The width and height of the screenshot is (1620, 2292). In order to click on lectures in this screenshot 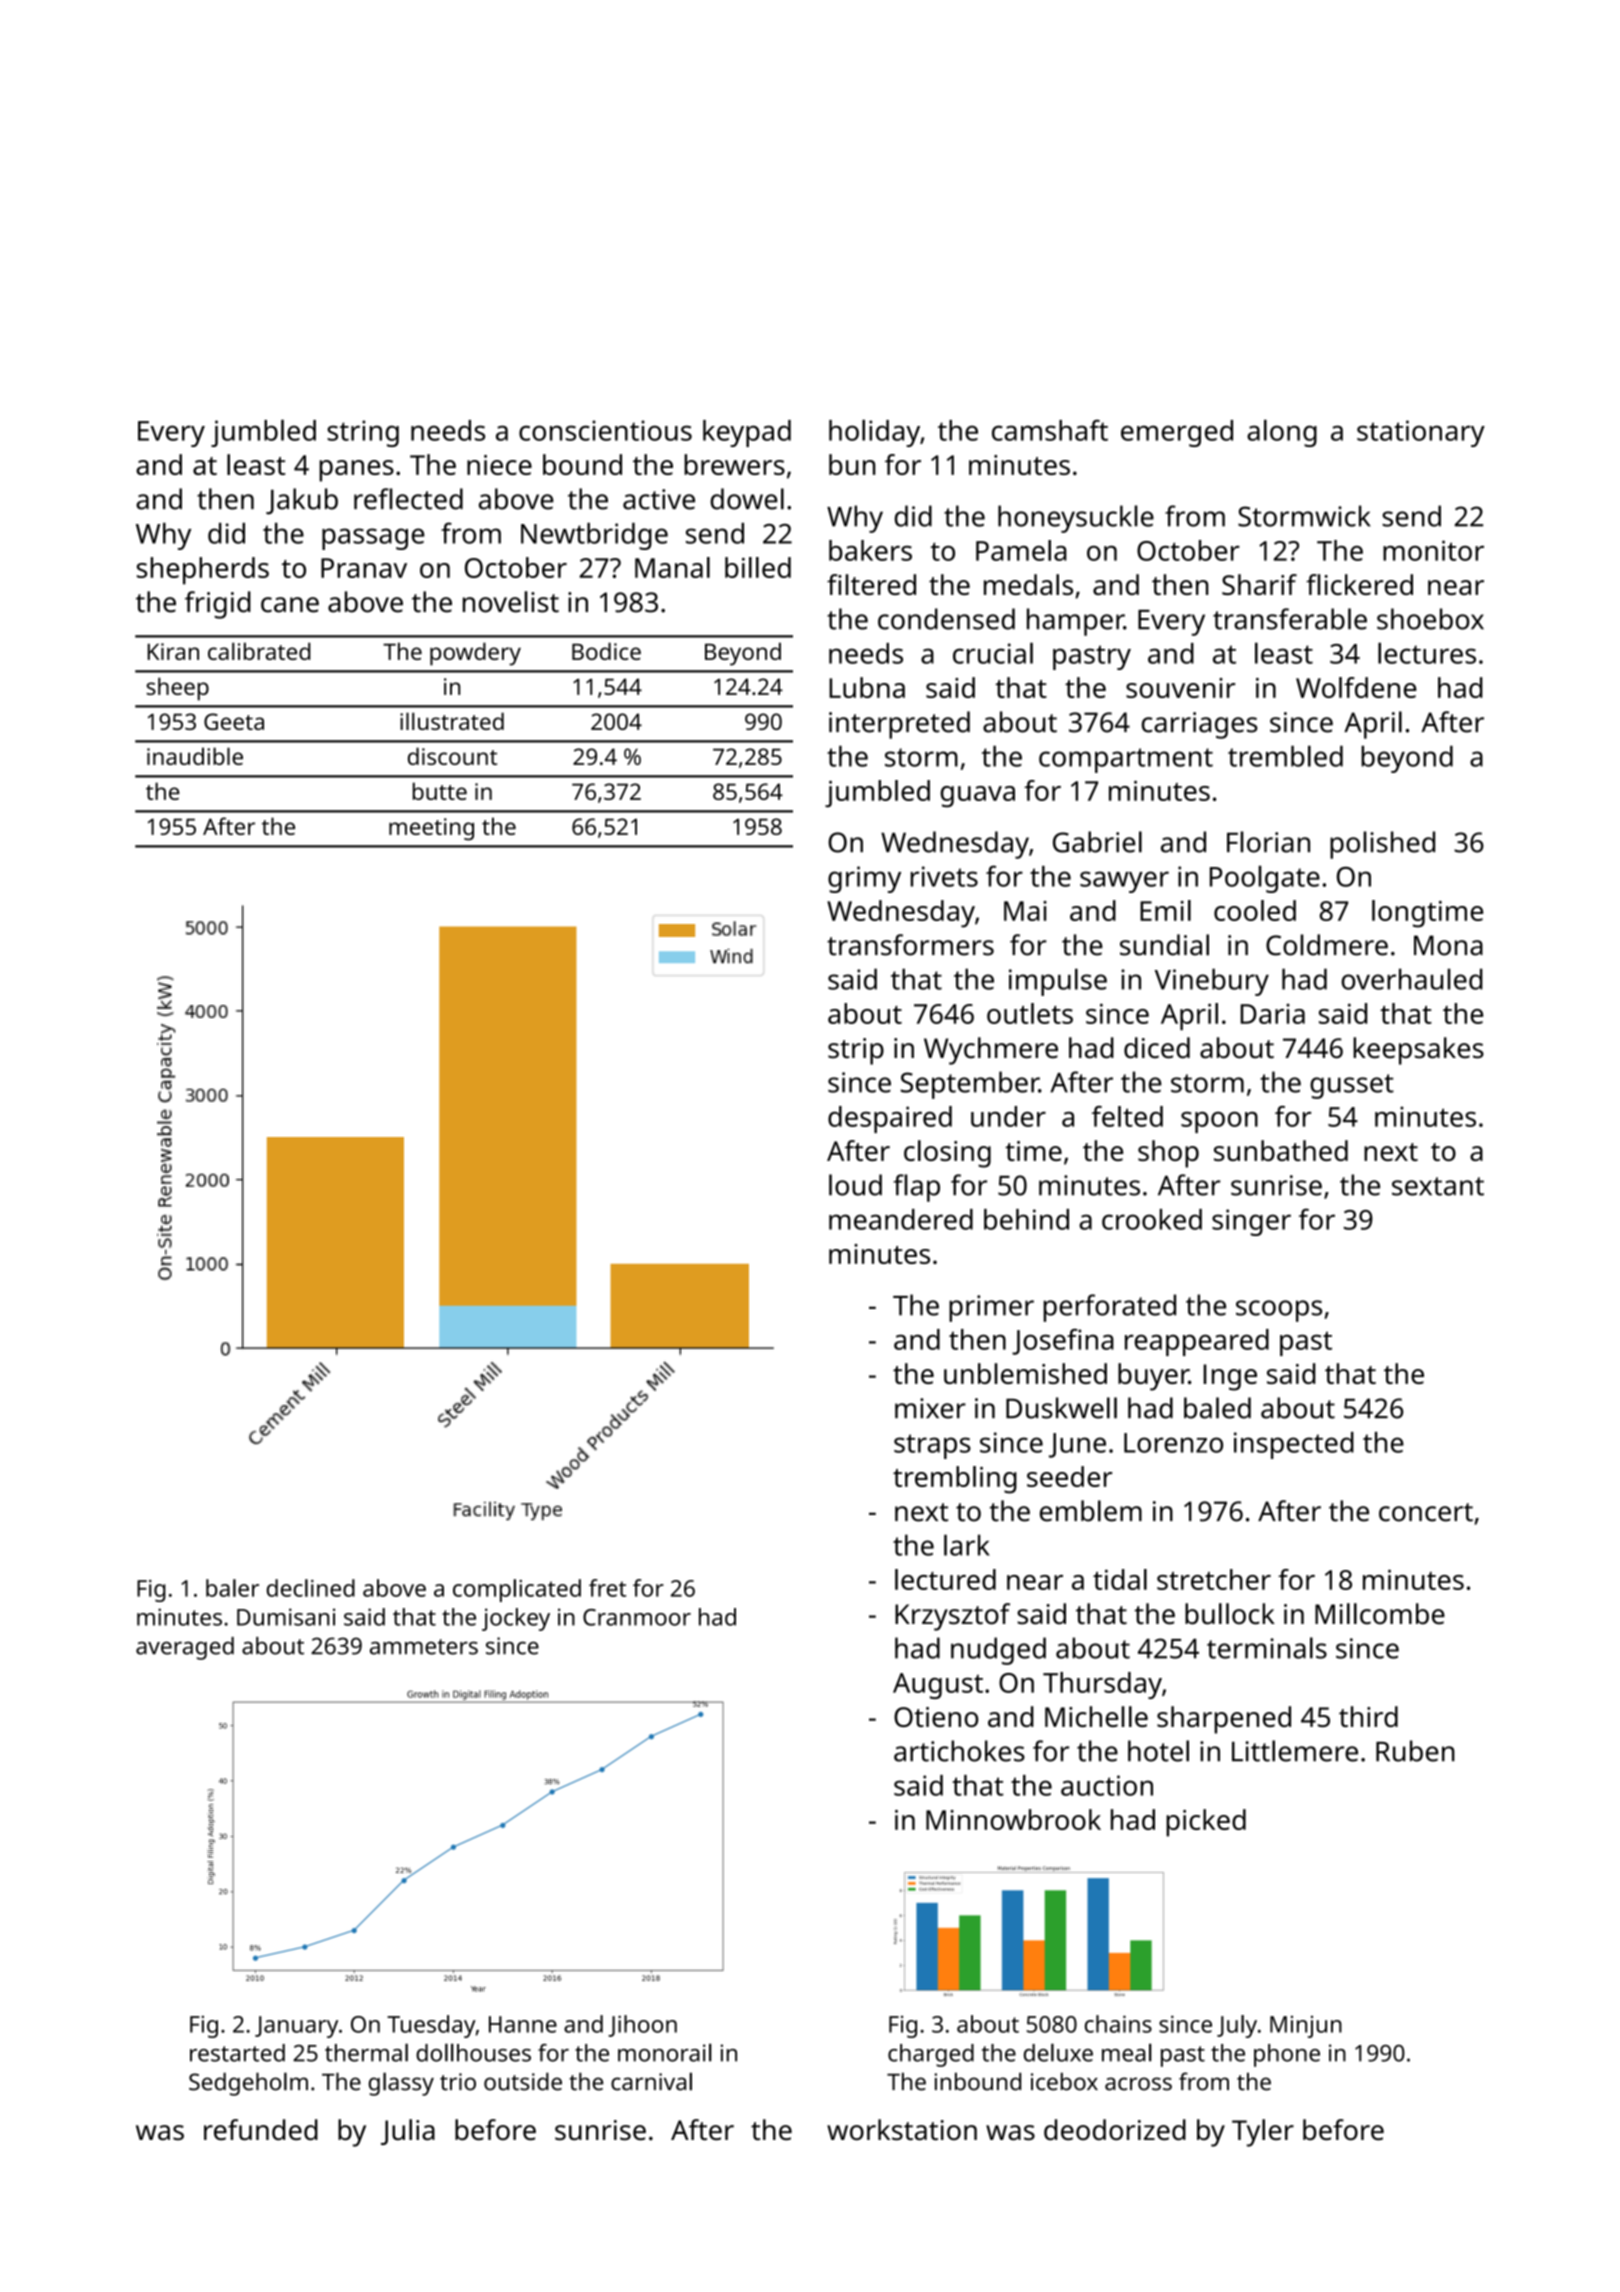, I will do `click(1427, 653)`.
